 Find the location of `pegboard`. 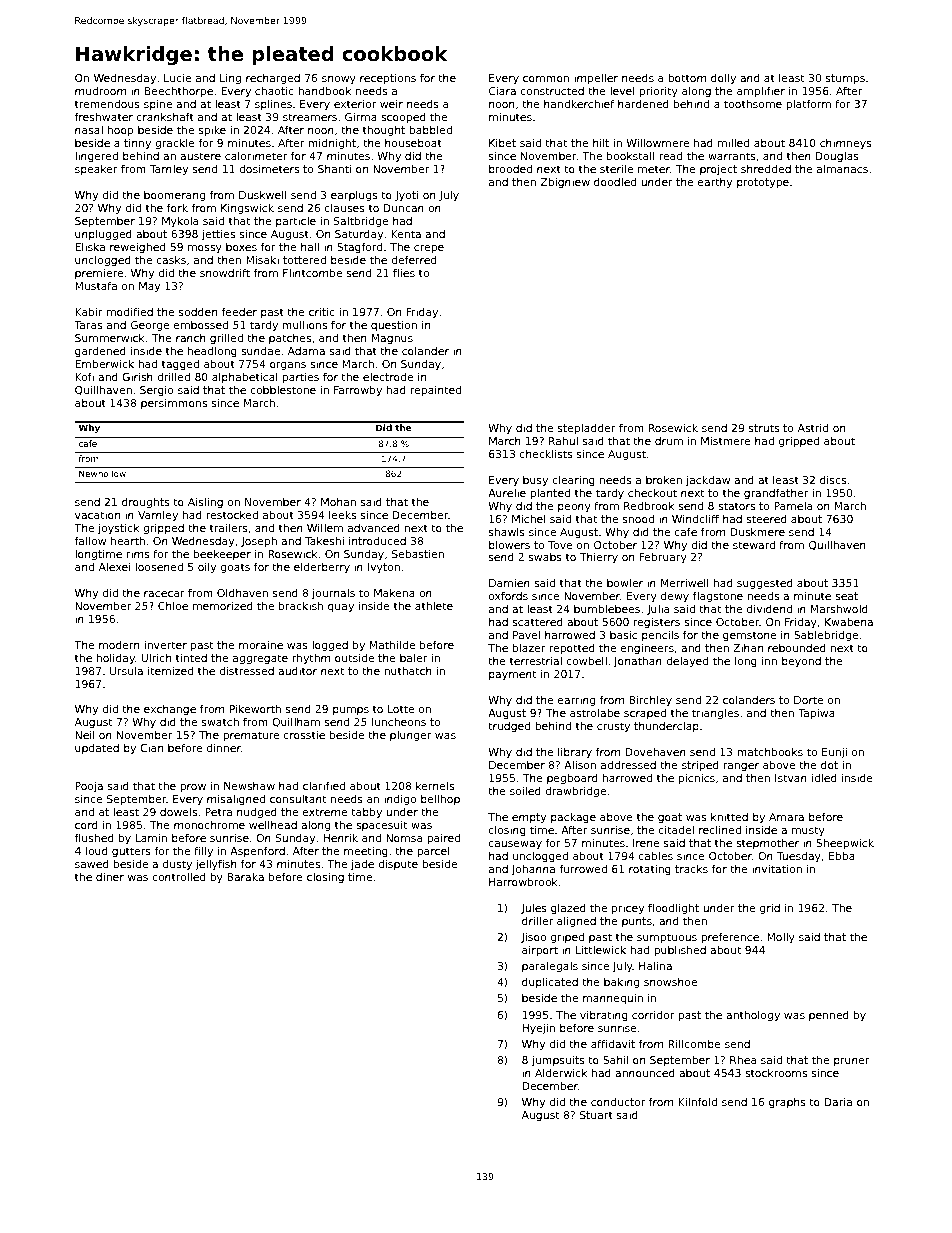

pegboard is located at coordinates (572, 778).
